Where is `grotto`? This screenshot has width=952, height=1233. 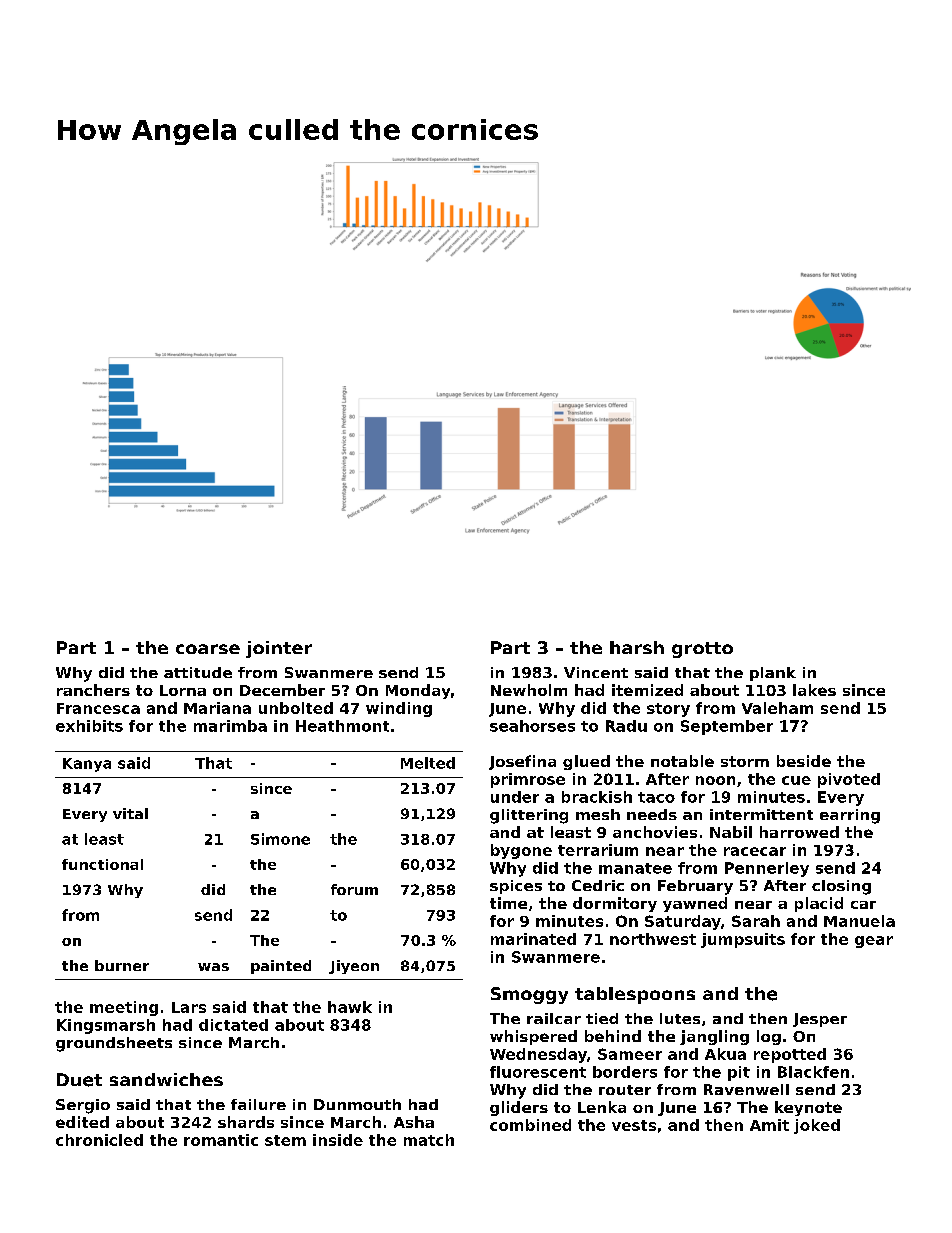 grotto is located at coordinates (702, 650).
